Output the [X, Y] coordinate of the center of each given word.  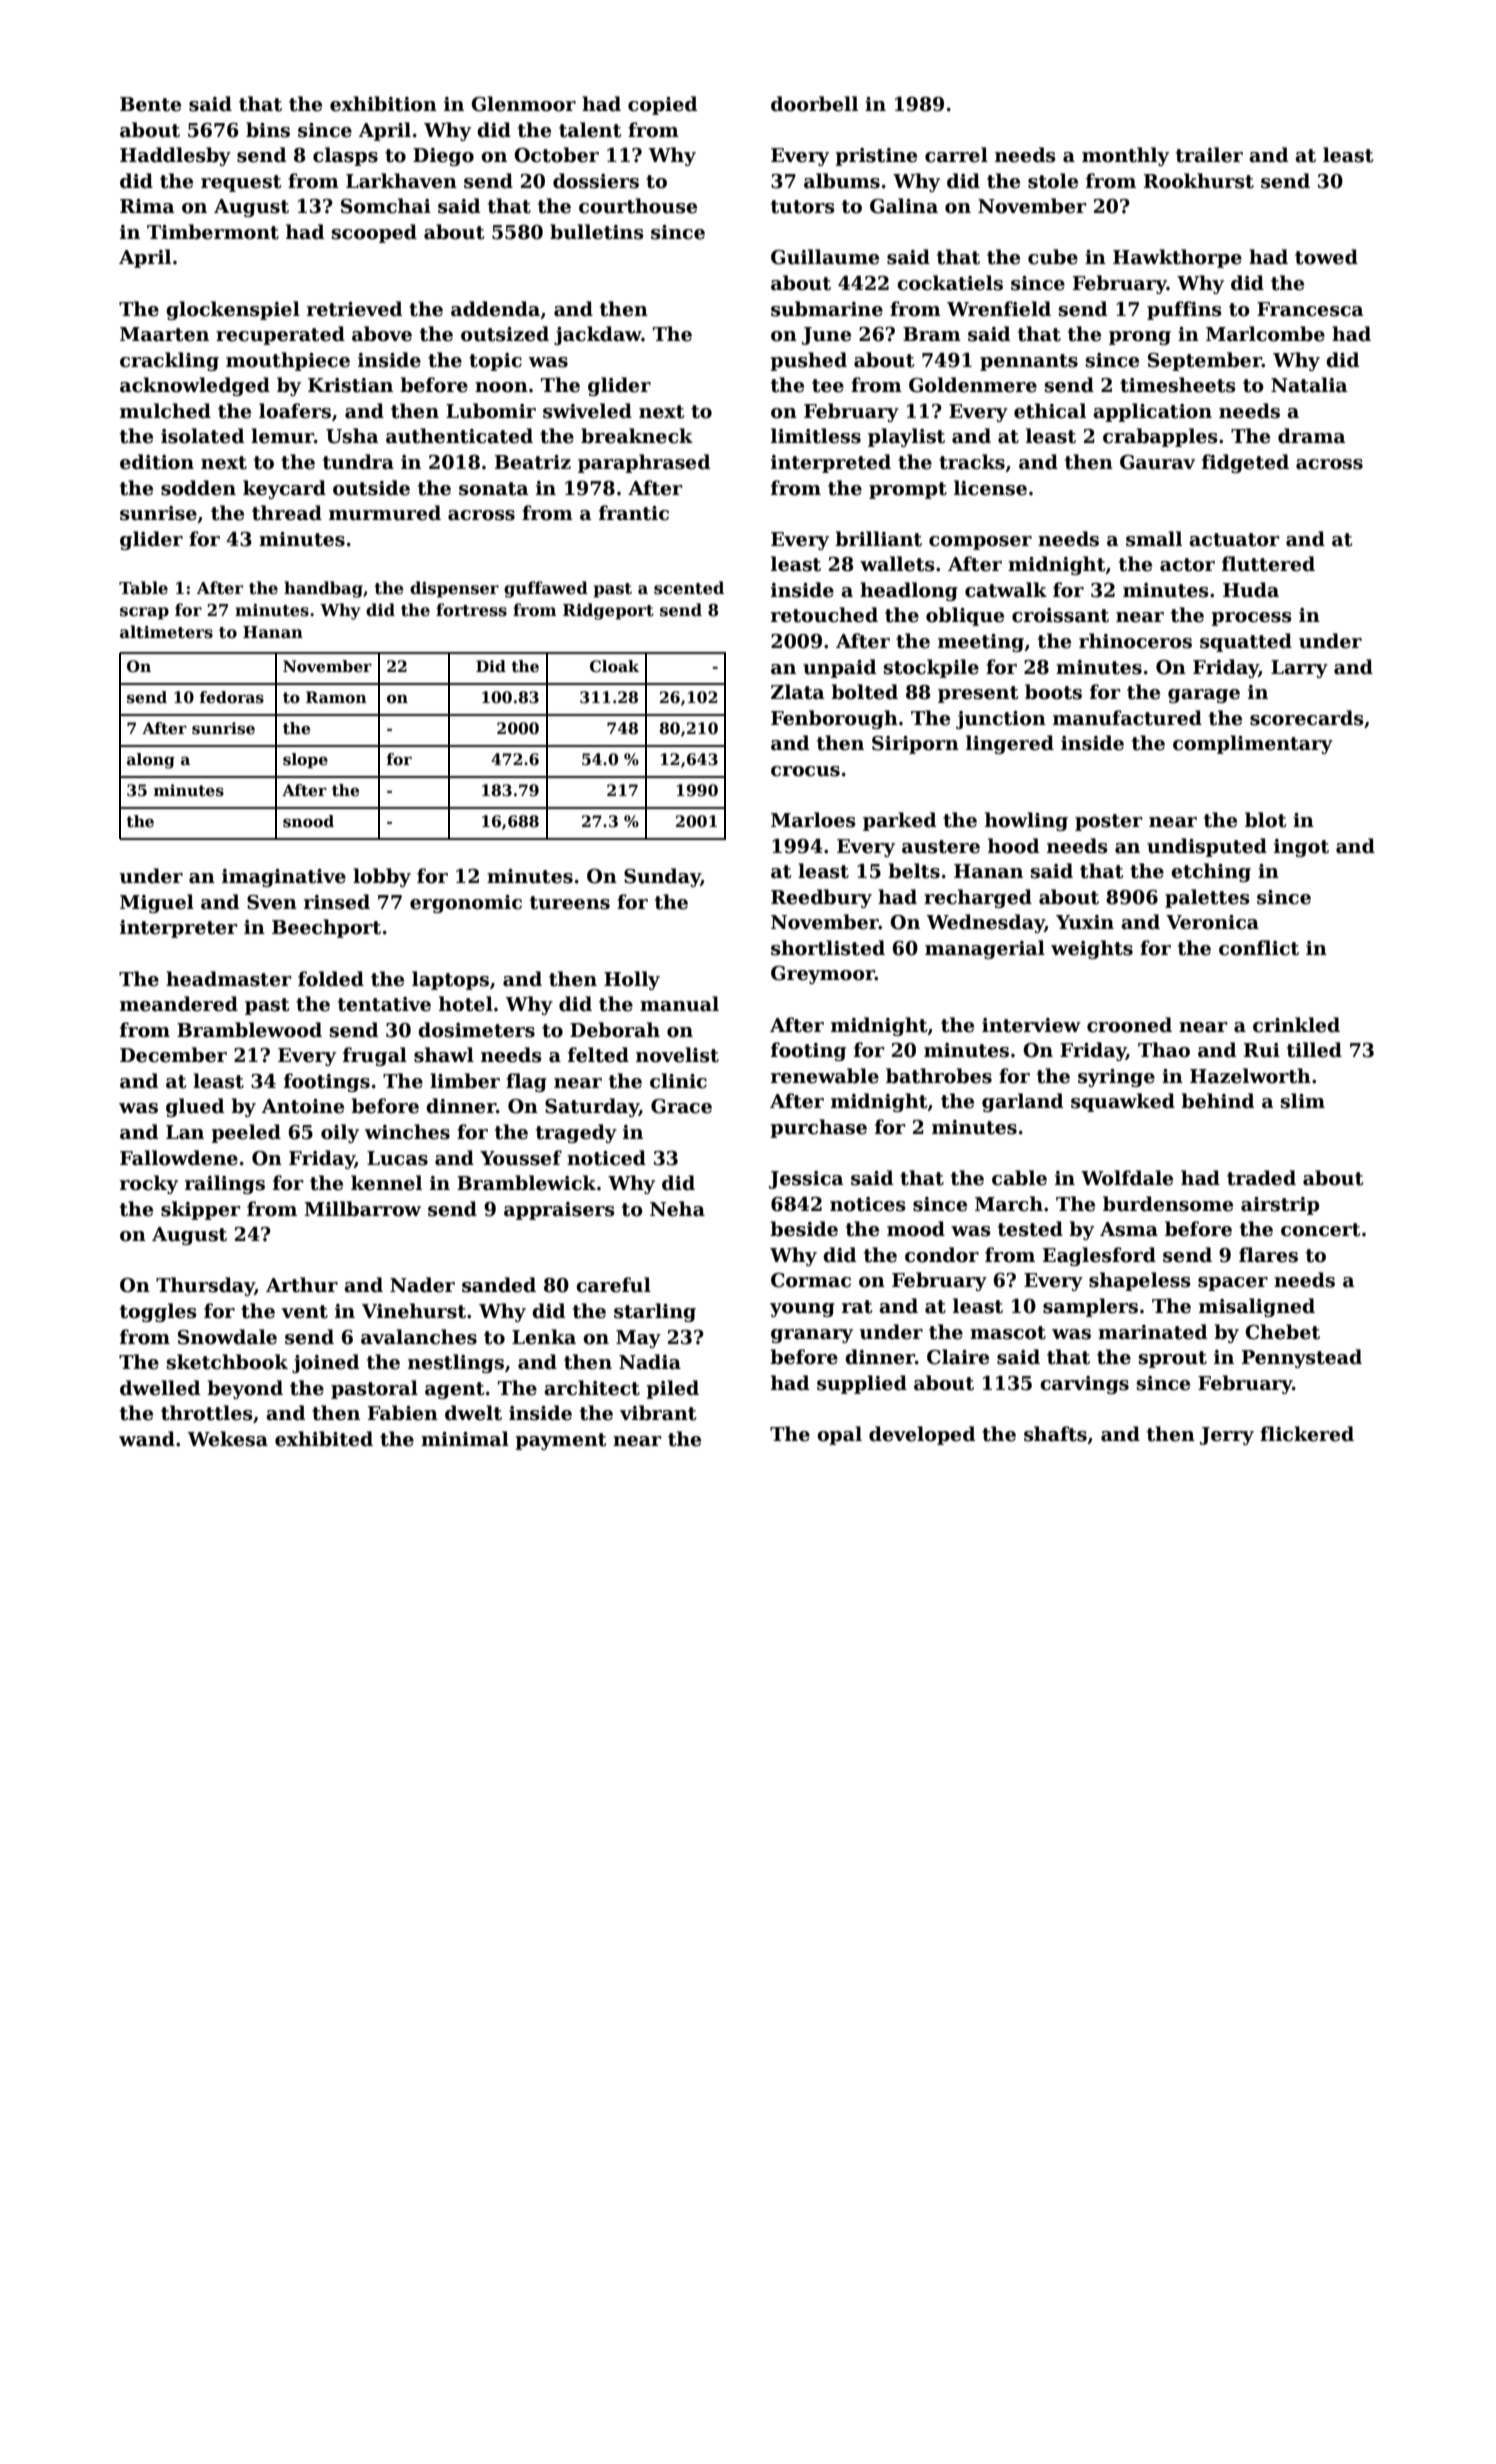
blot [1265, 820]
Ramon [336, 697]
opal [839, 1435]
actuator [1234, 540]
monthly [1125, 156]
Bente [150, 104]
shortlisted [828, 948]
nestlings [456, 1363]
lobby [382, 877]
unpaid [839, 668]
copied [662, 105]
